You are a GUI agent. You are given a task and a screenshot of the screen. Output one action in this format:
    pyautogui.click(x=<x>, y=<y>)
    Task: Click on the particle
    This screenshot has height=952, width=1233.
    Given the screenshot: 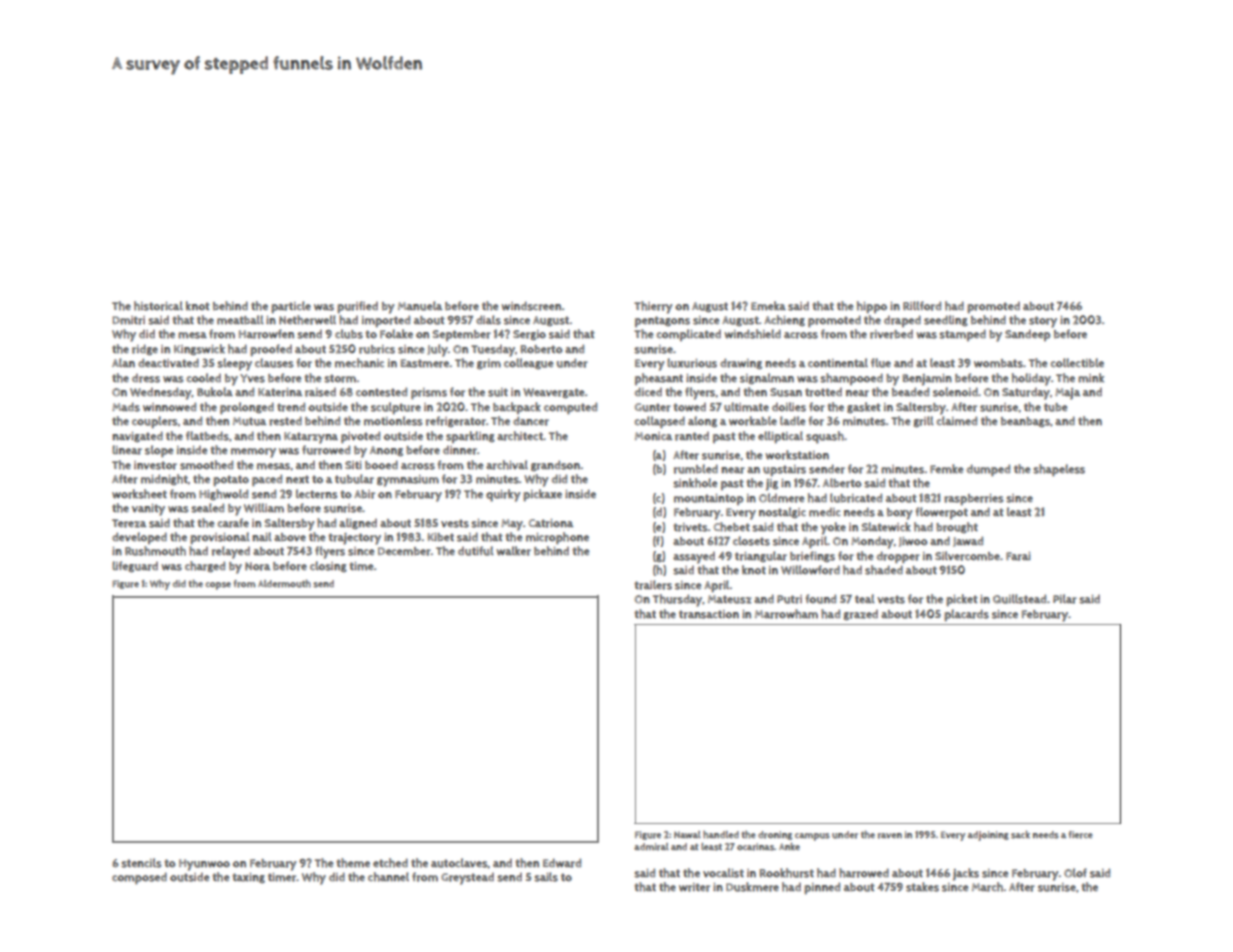 What is the action you would take?
    pyautogui.click(x=291, y=307)
